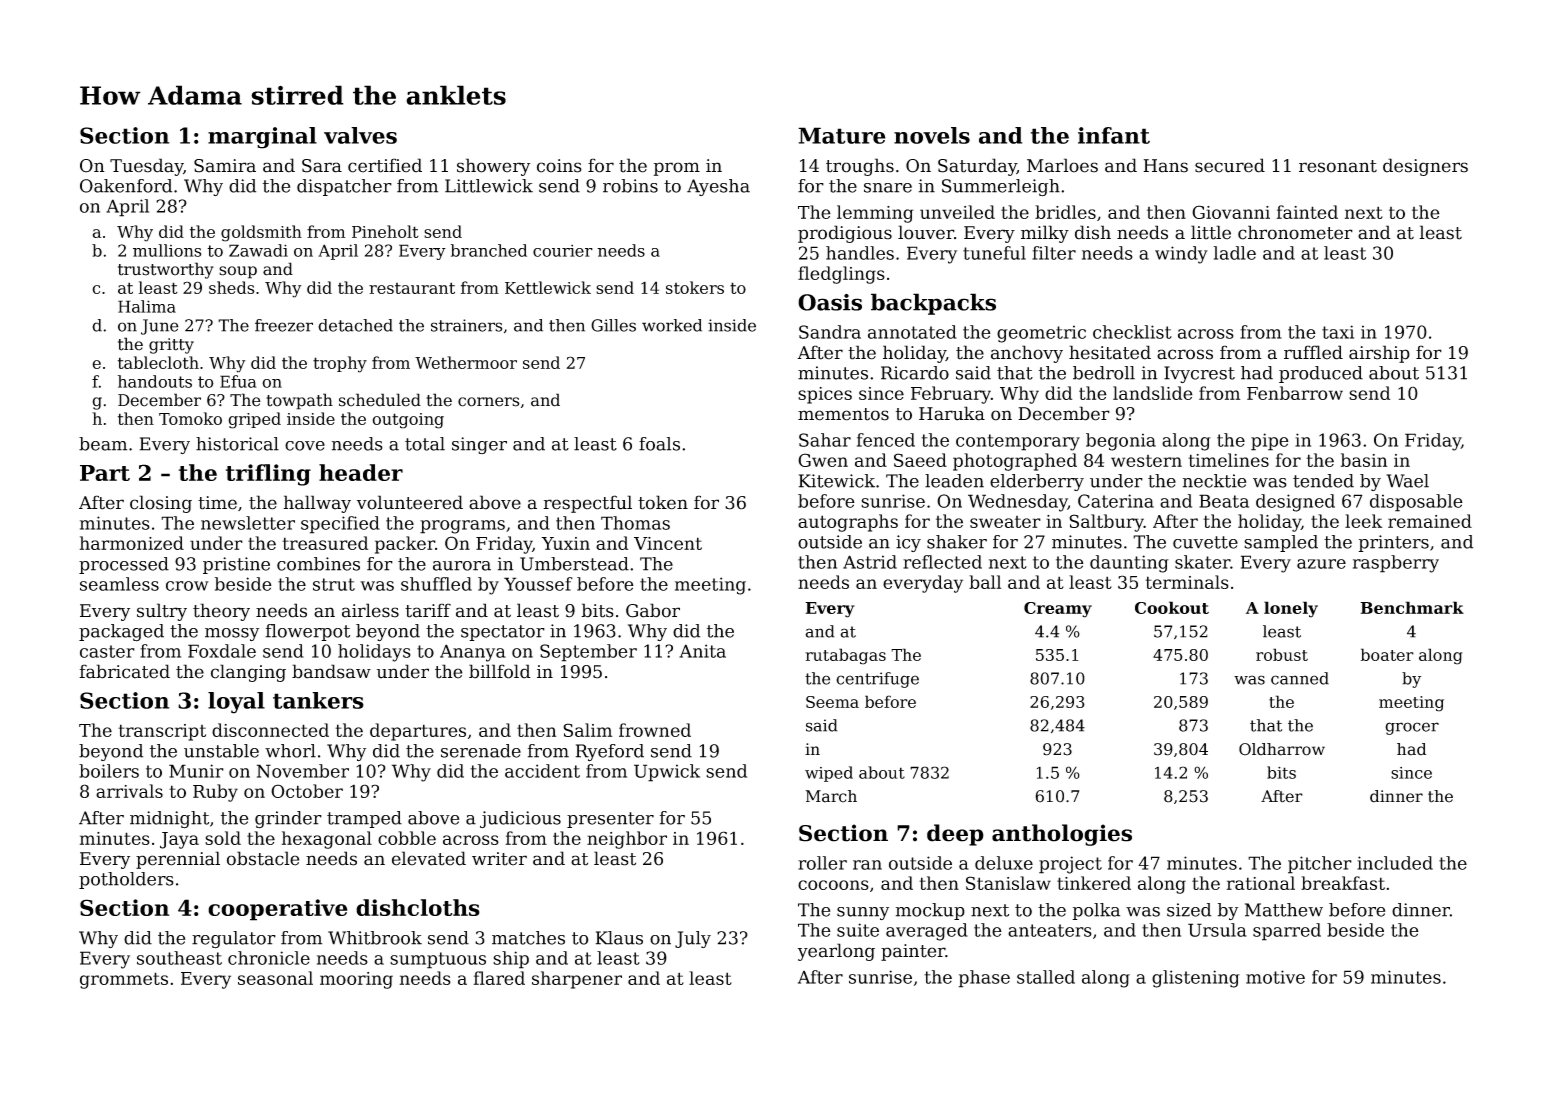  I want to click on infant, so click(1114, 135).
